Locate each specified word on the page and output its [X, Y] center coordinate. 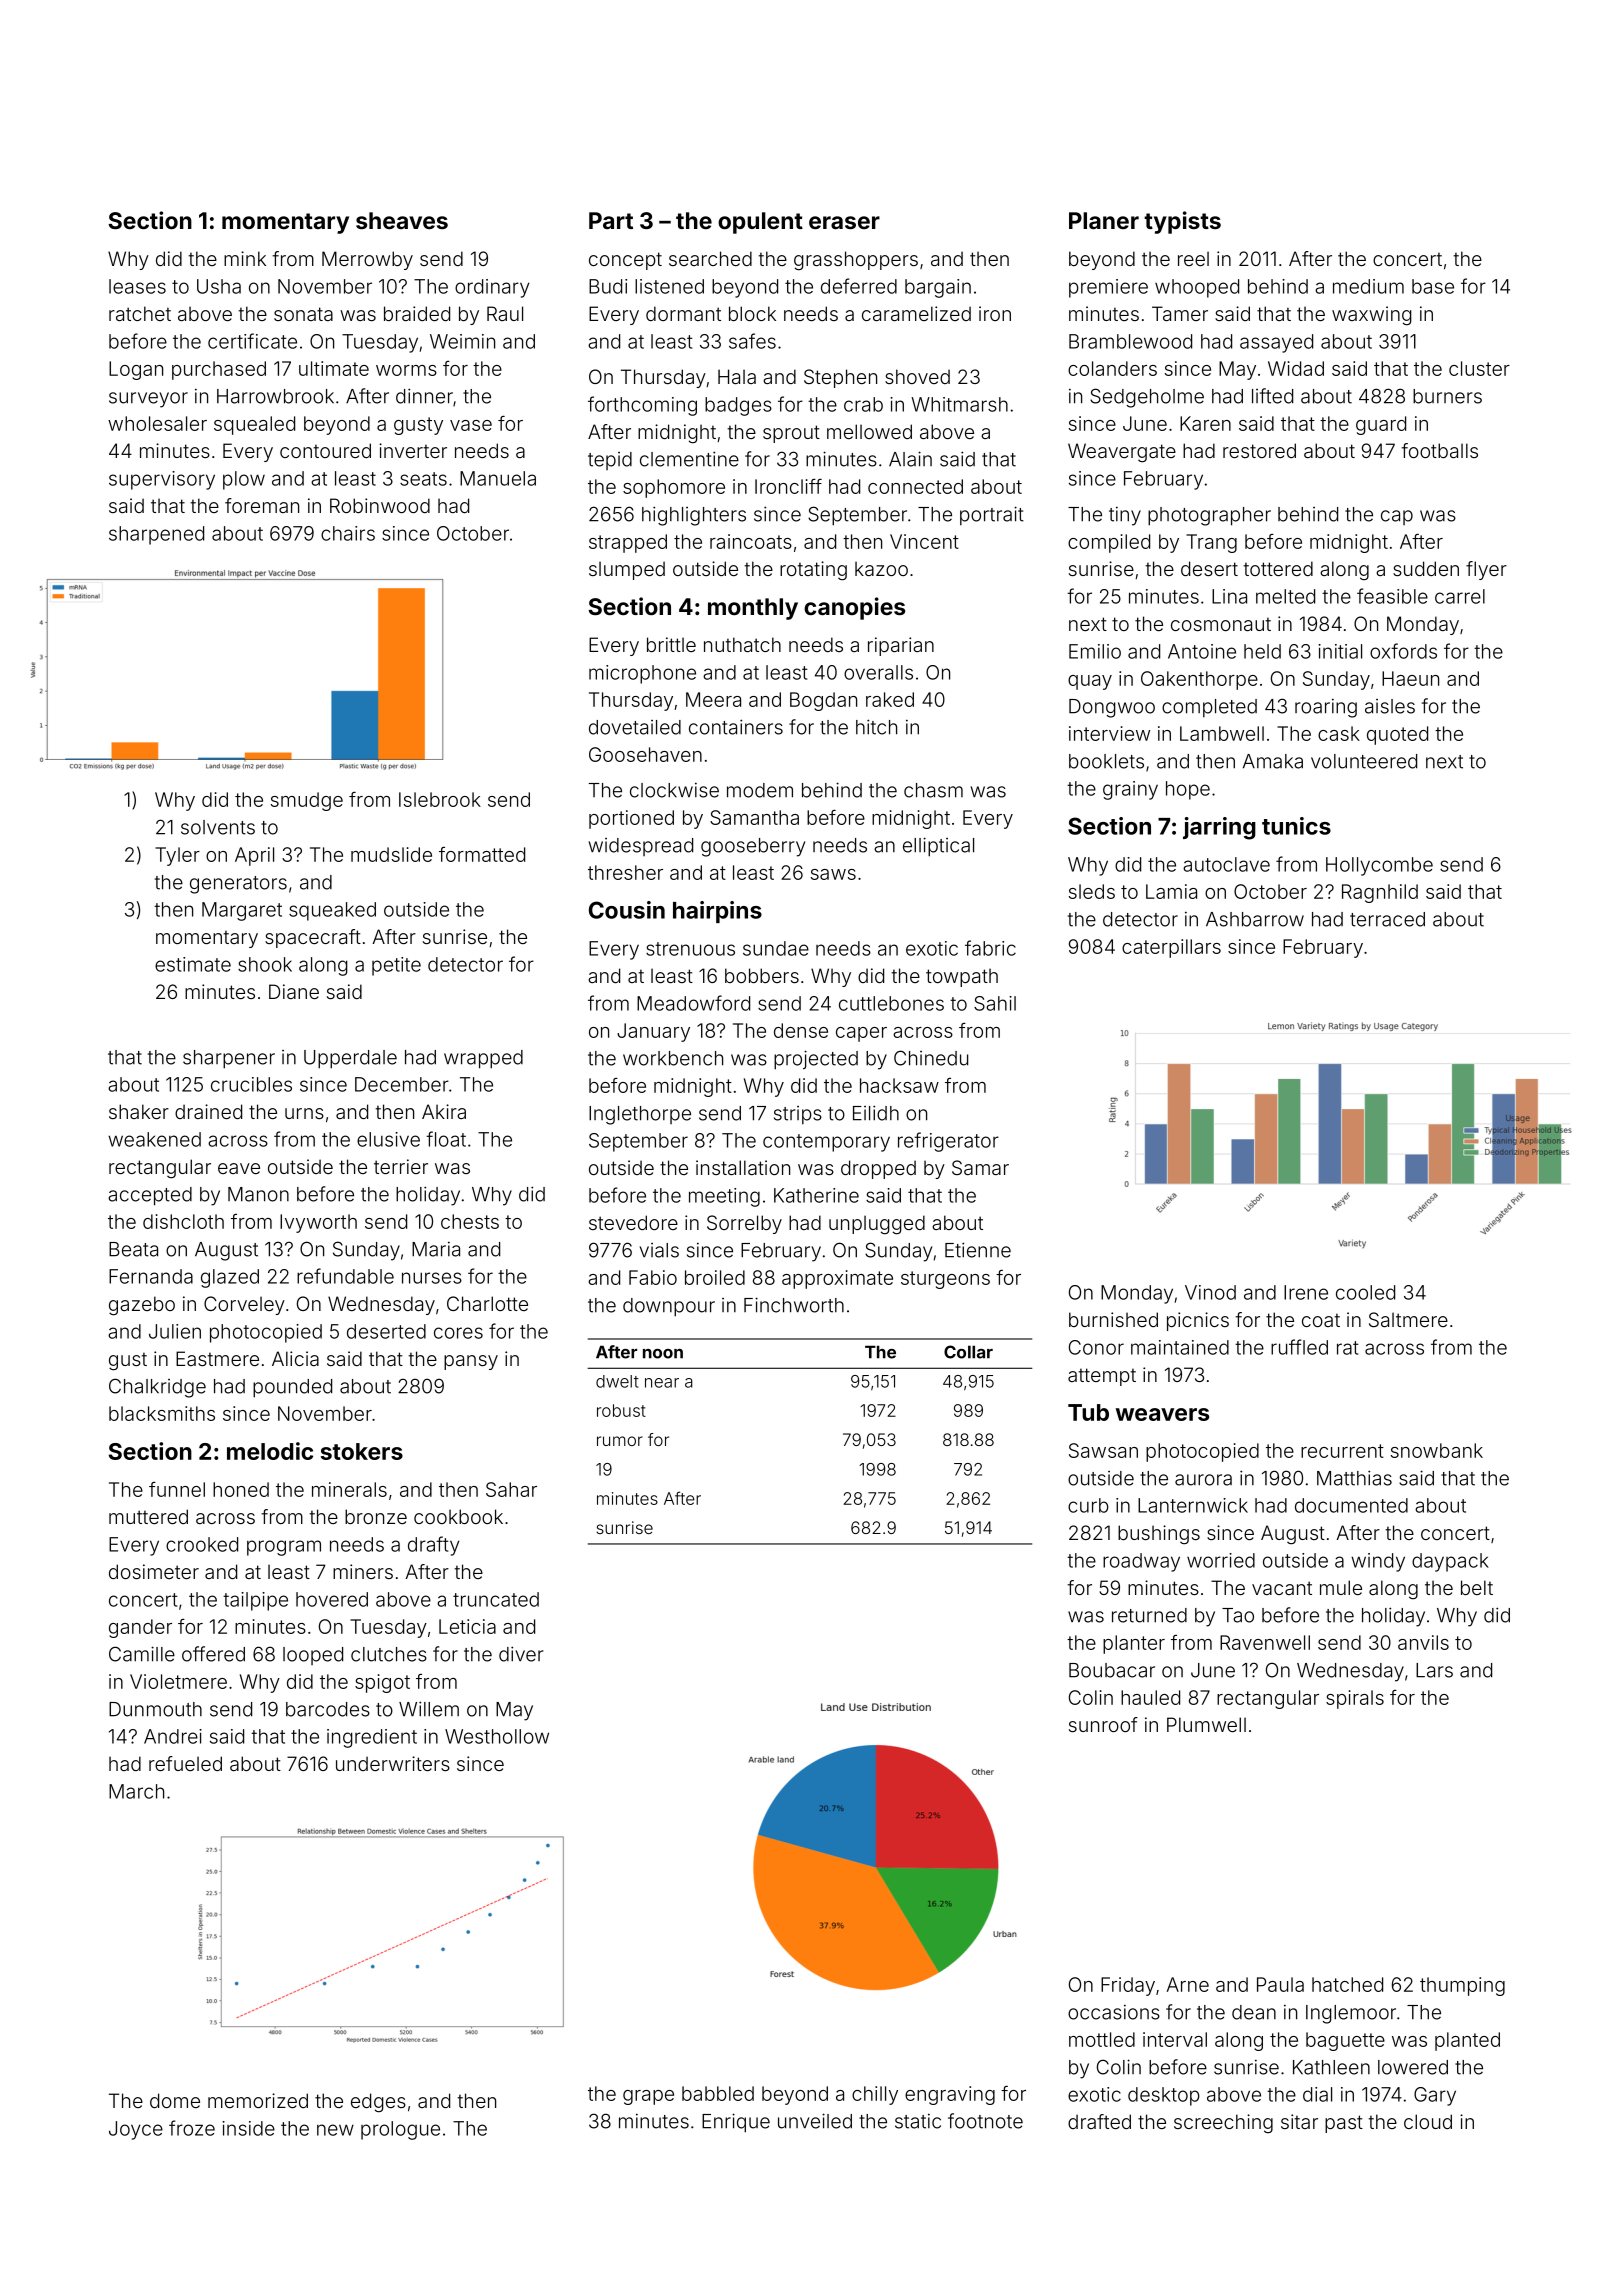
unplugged [877, 1225]
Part [611, 220]
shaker [139, 1111]
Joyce [136, 2130]
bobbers [762, 975]
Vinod [1210, 1292]
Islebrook [440, 799]
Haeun [1410, 678]
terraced [1387, 919]
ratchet [140, 313]
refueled [185, 1763]
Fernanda [151, 1276]
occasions [1114, 2012]
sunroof [1103, 1724]
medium [1368, 286]
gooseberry [753, 847]
